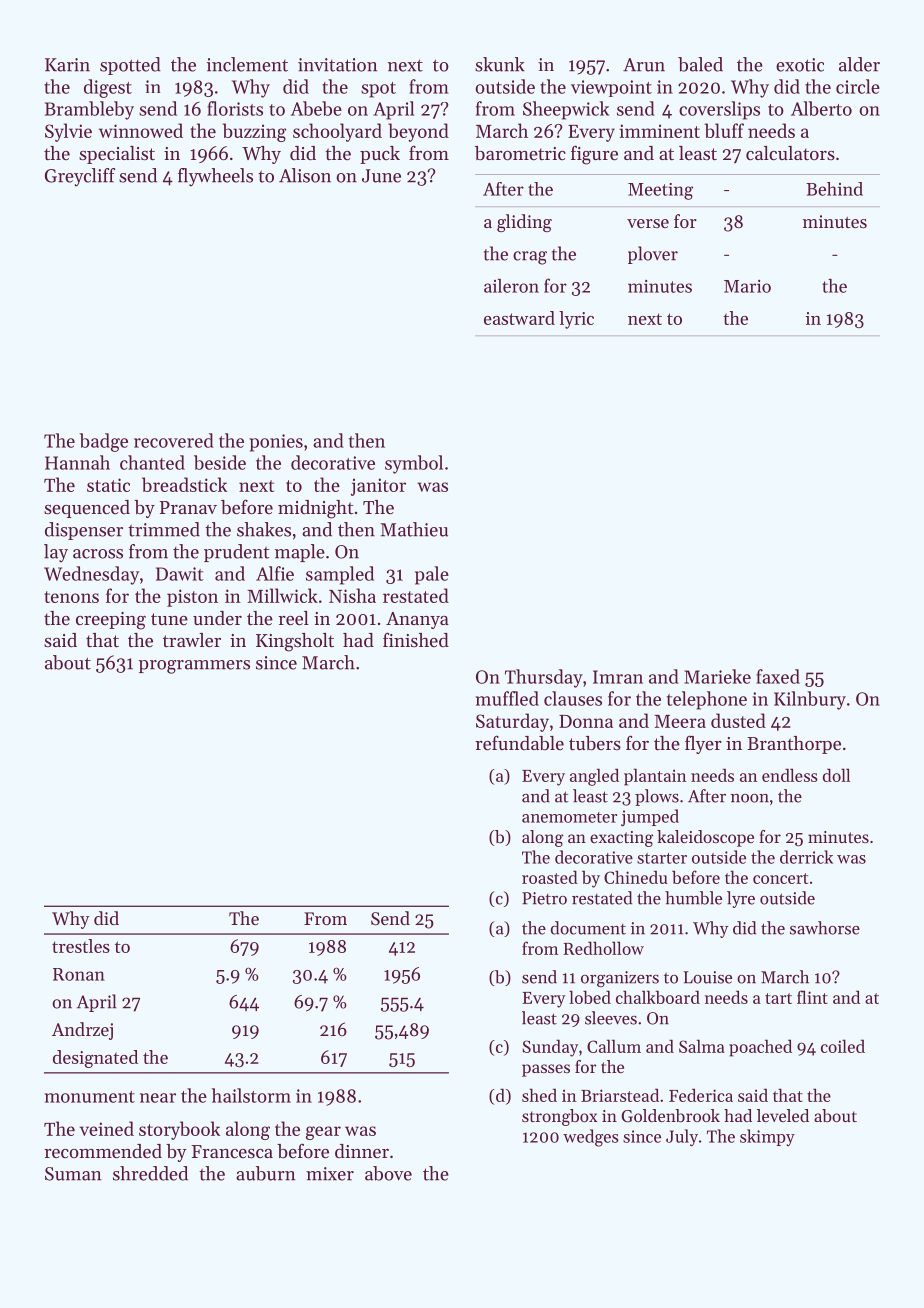 The width and height of the page is (924, 1308). What do you see at coordinates (747, 286) in the page?
I see `Mario` at bounding box center [747, 286].
